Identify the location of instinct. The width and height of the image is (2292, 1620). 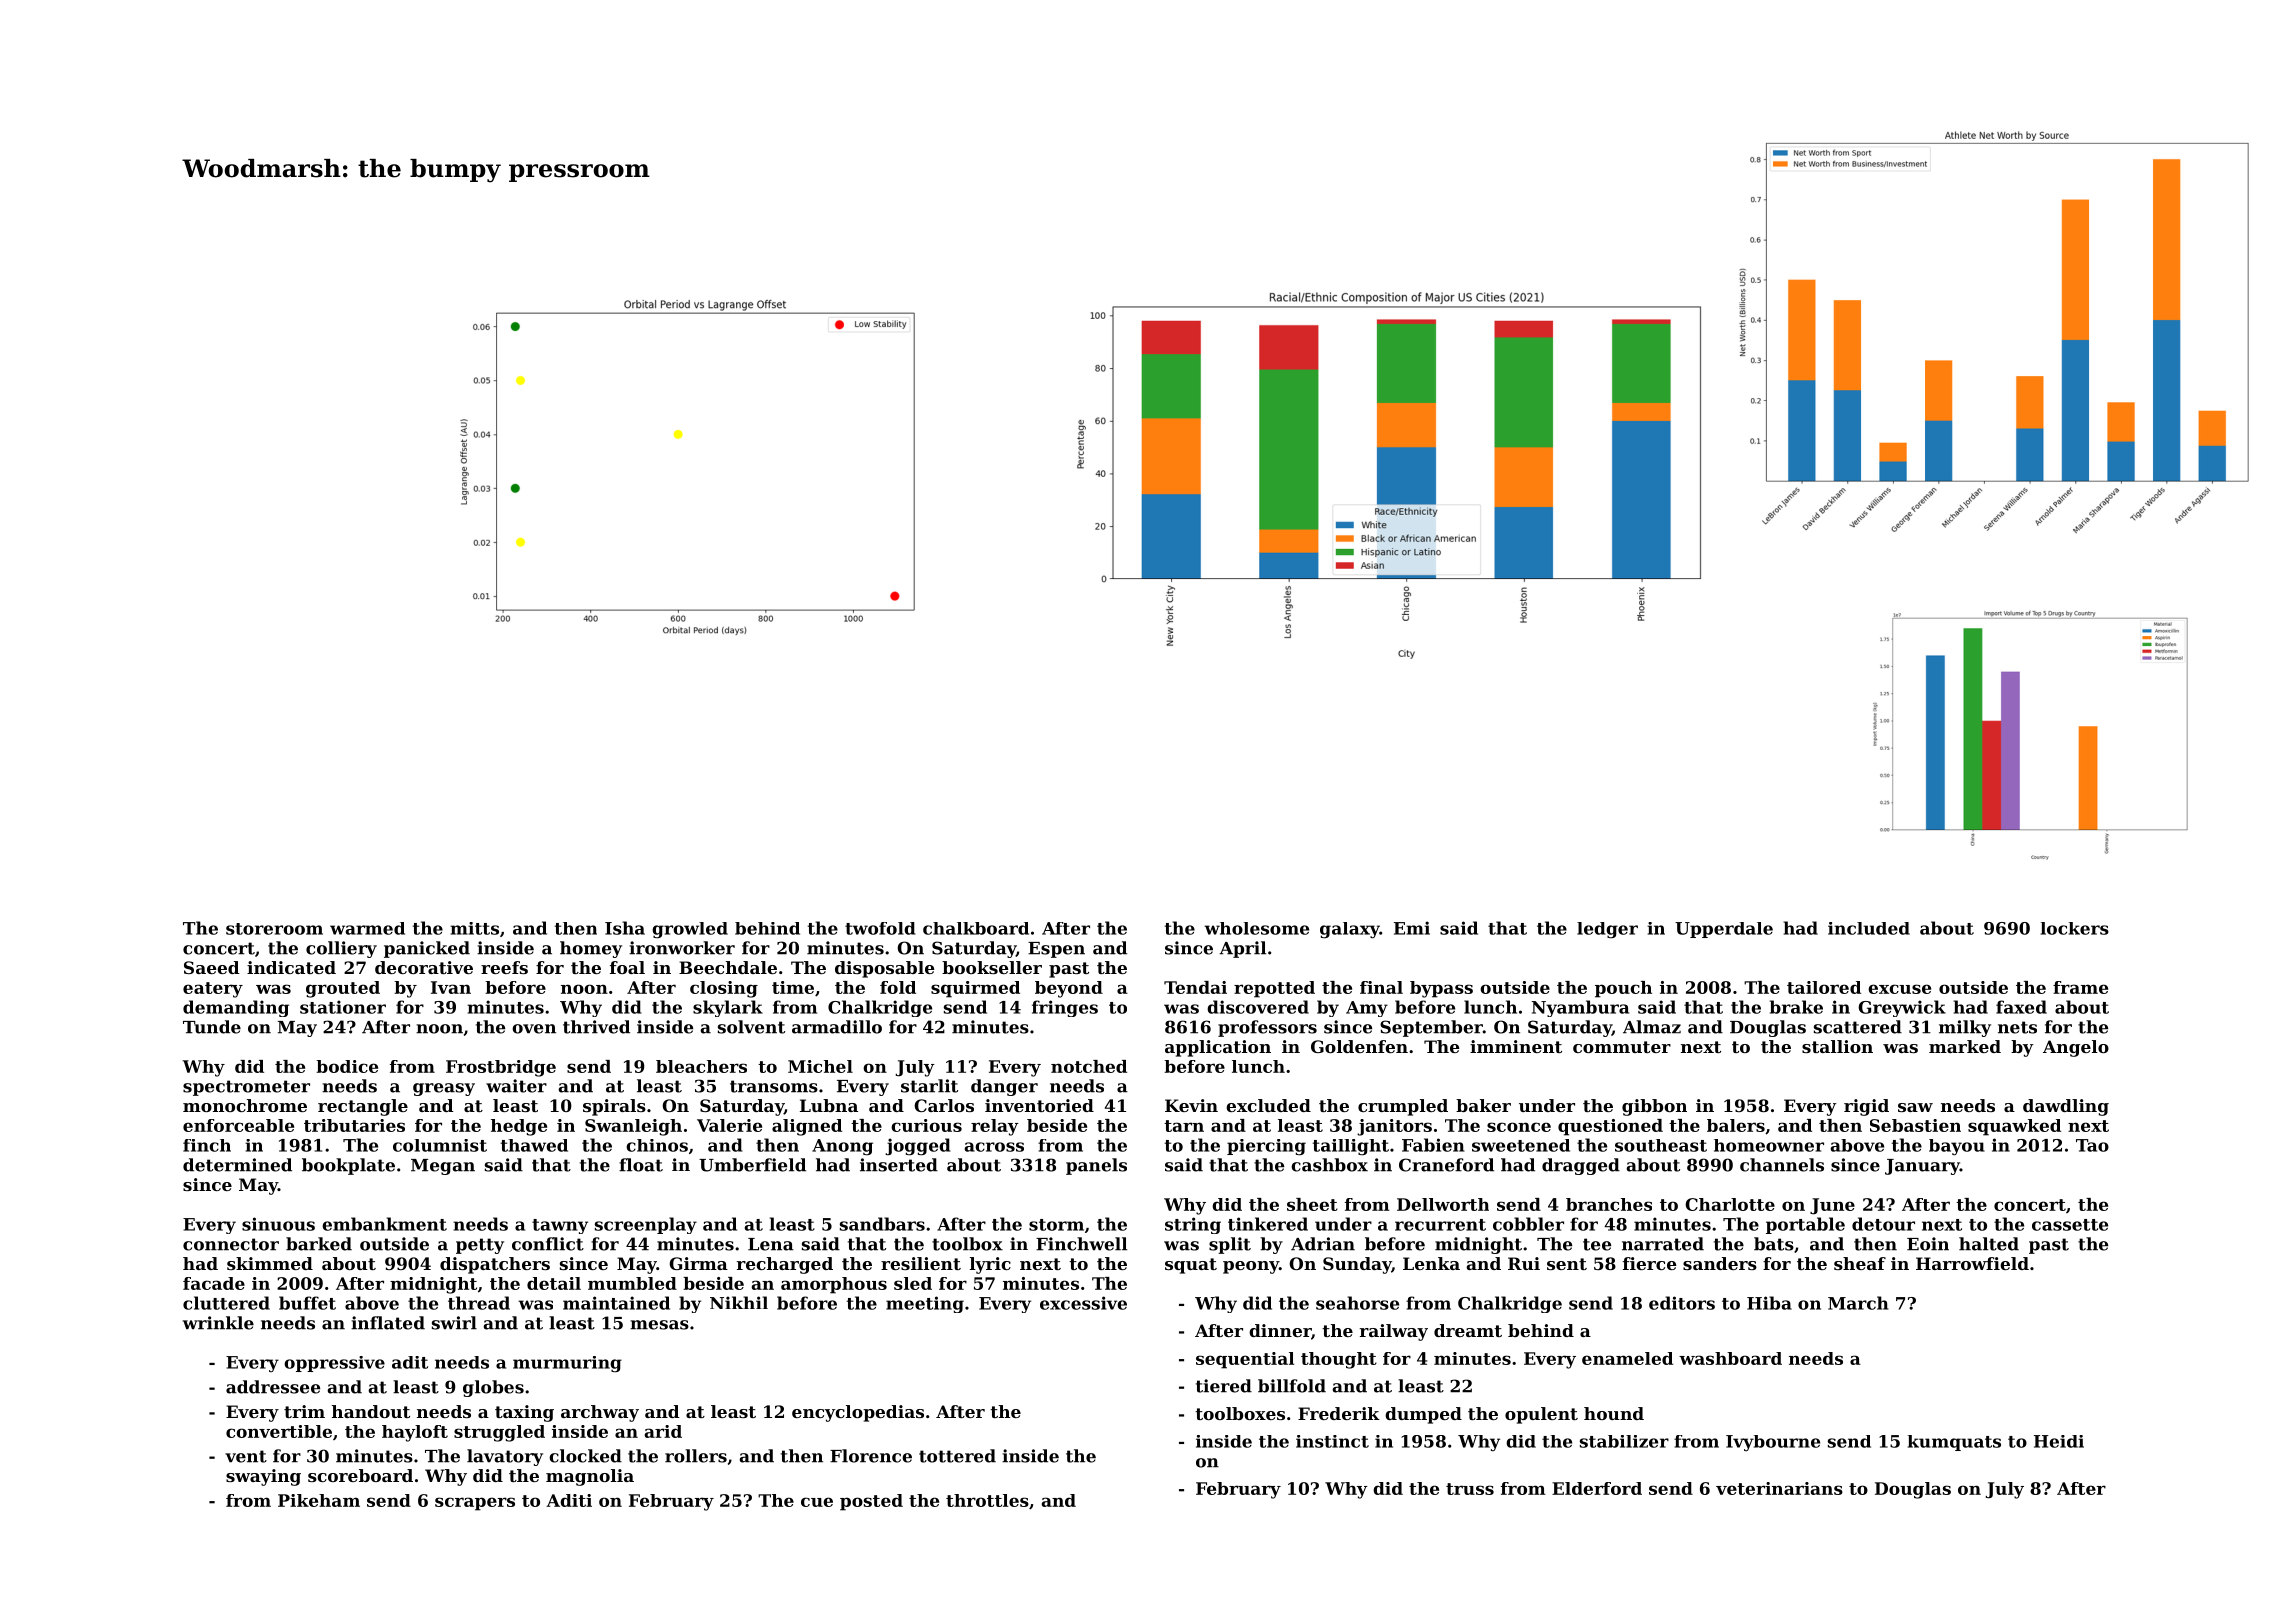
(1332, 1441).
